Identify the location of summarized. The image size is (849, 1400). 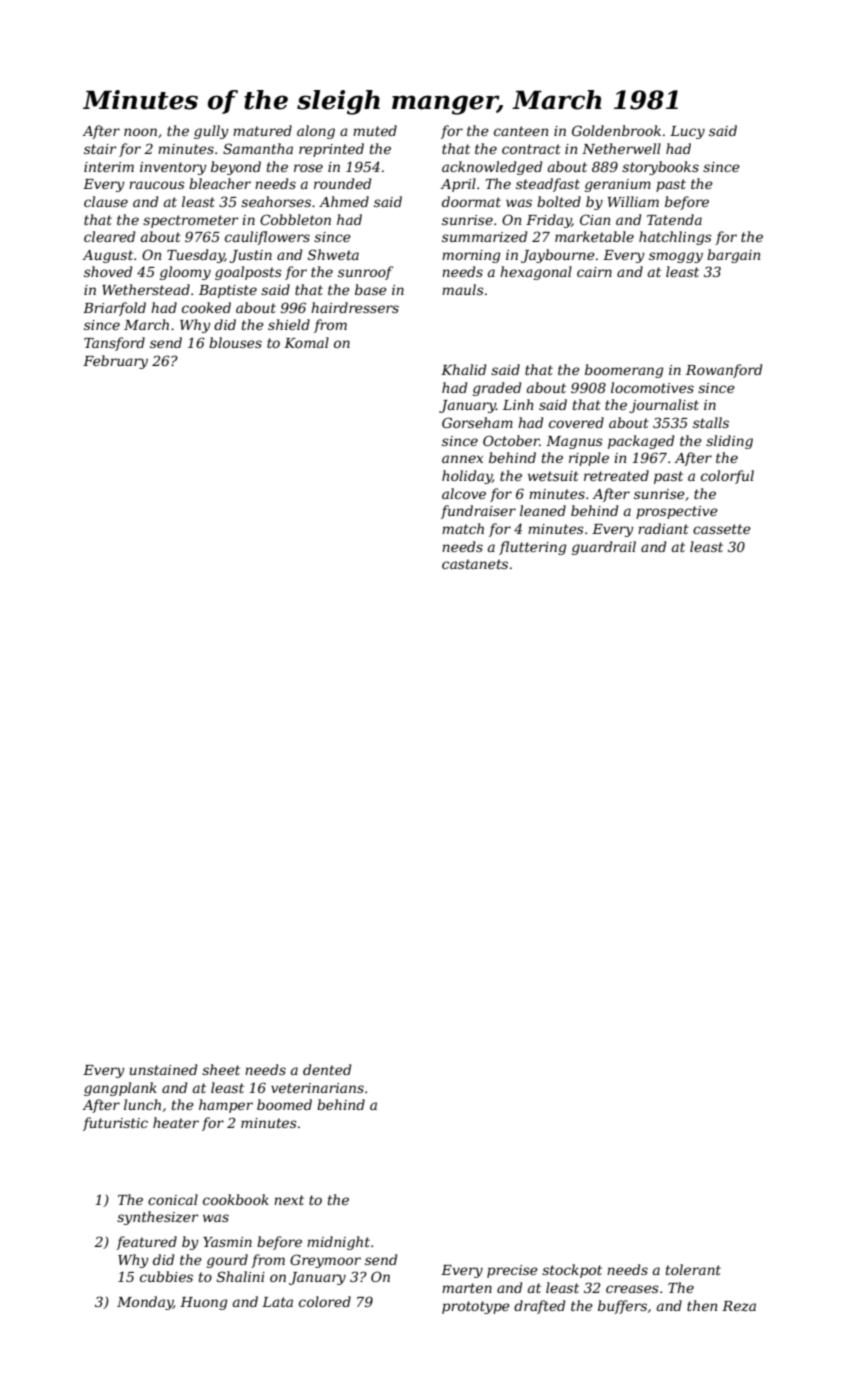
(484, 237).
